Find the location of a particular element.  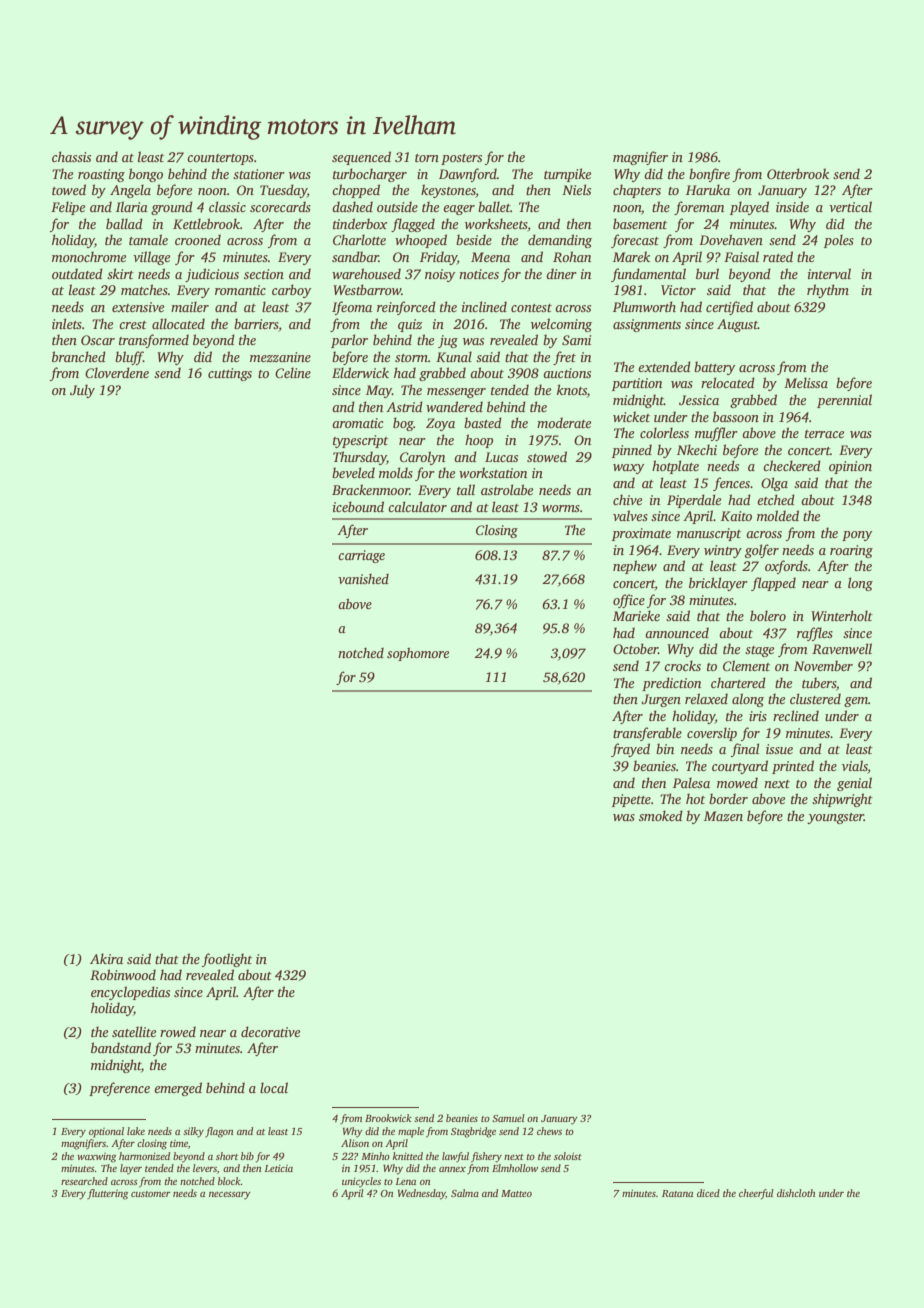

necessary is located at coordinates (230, 1196).
